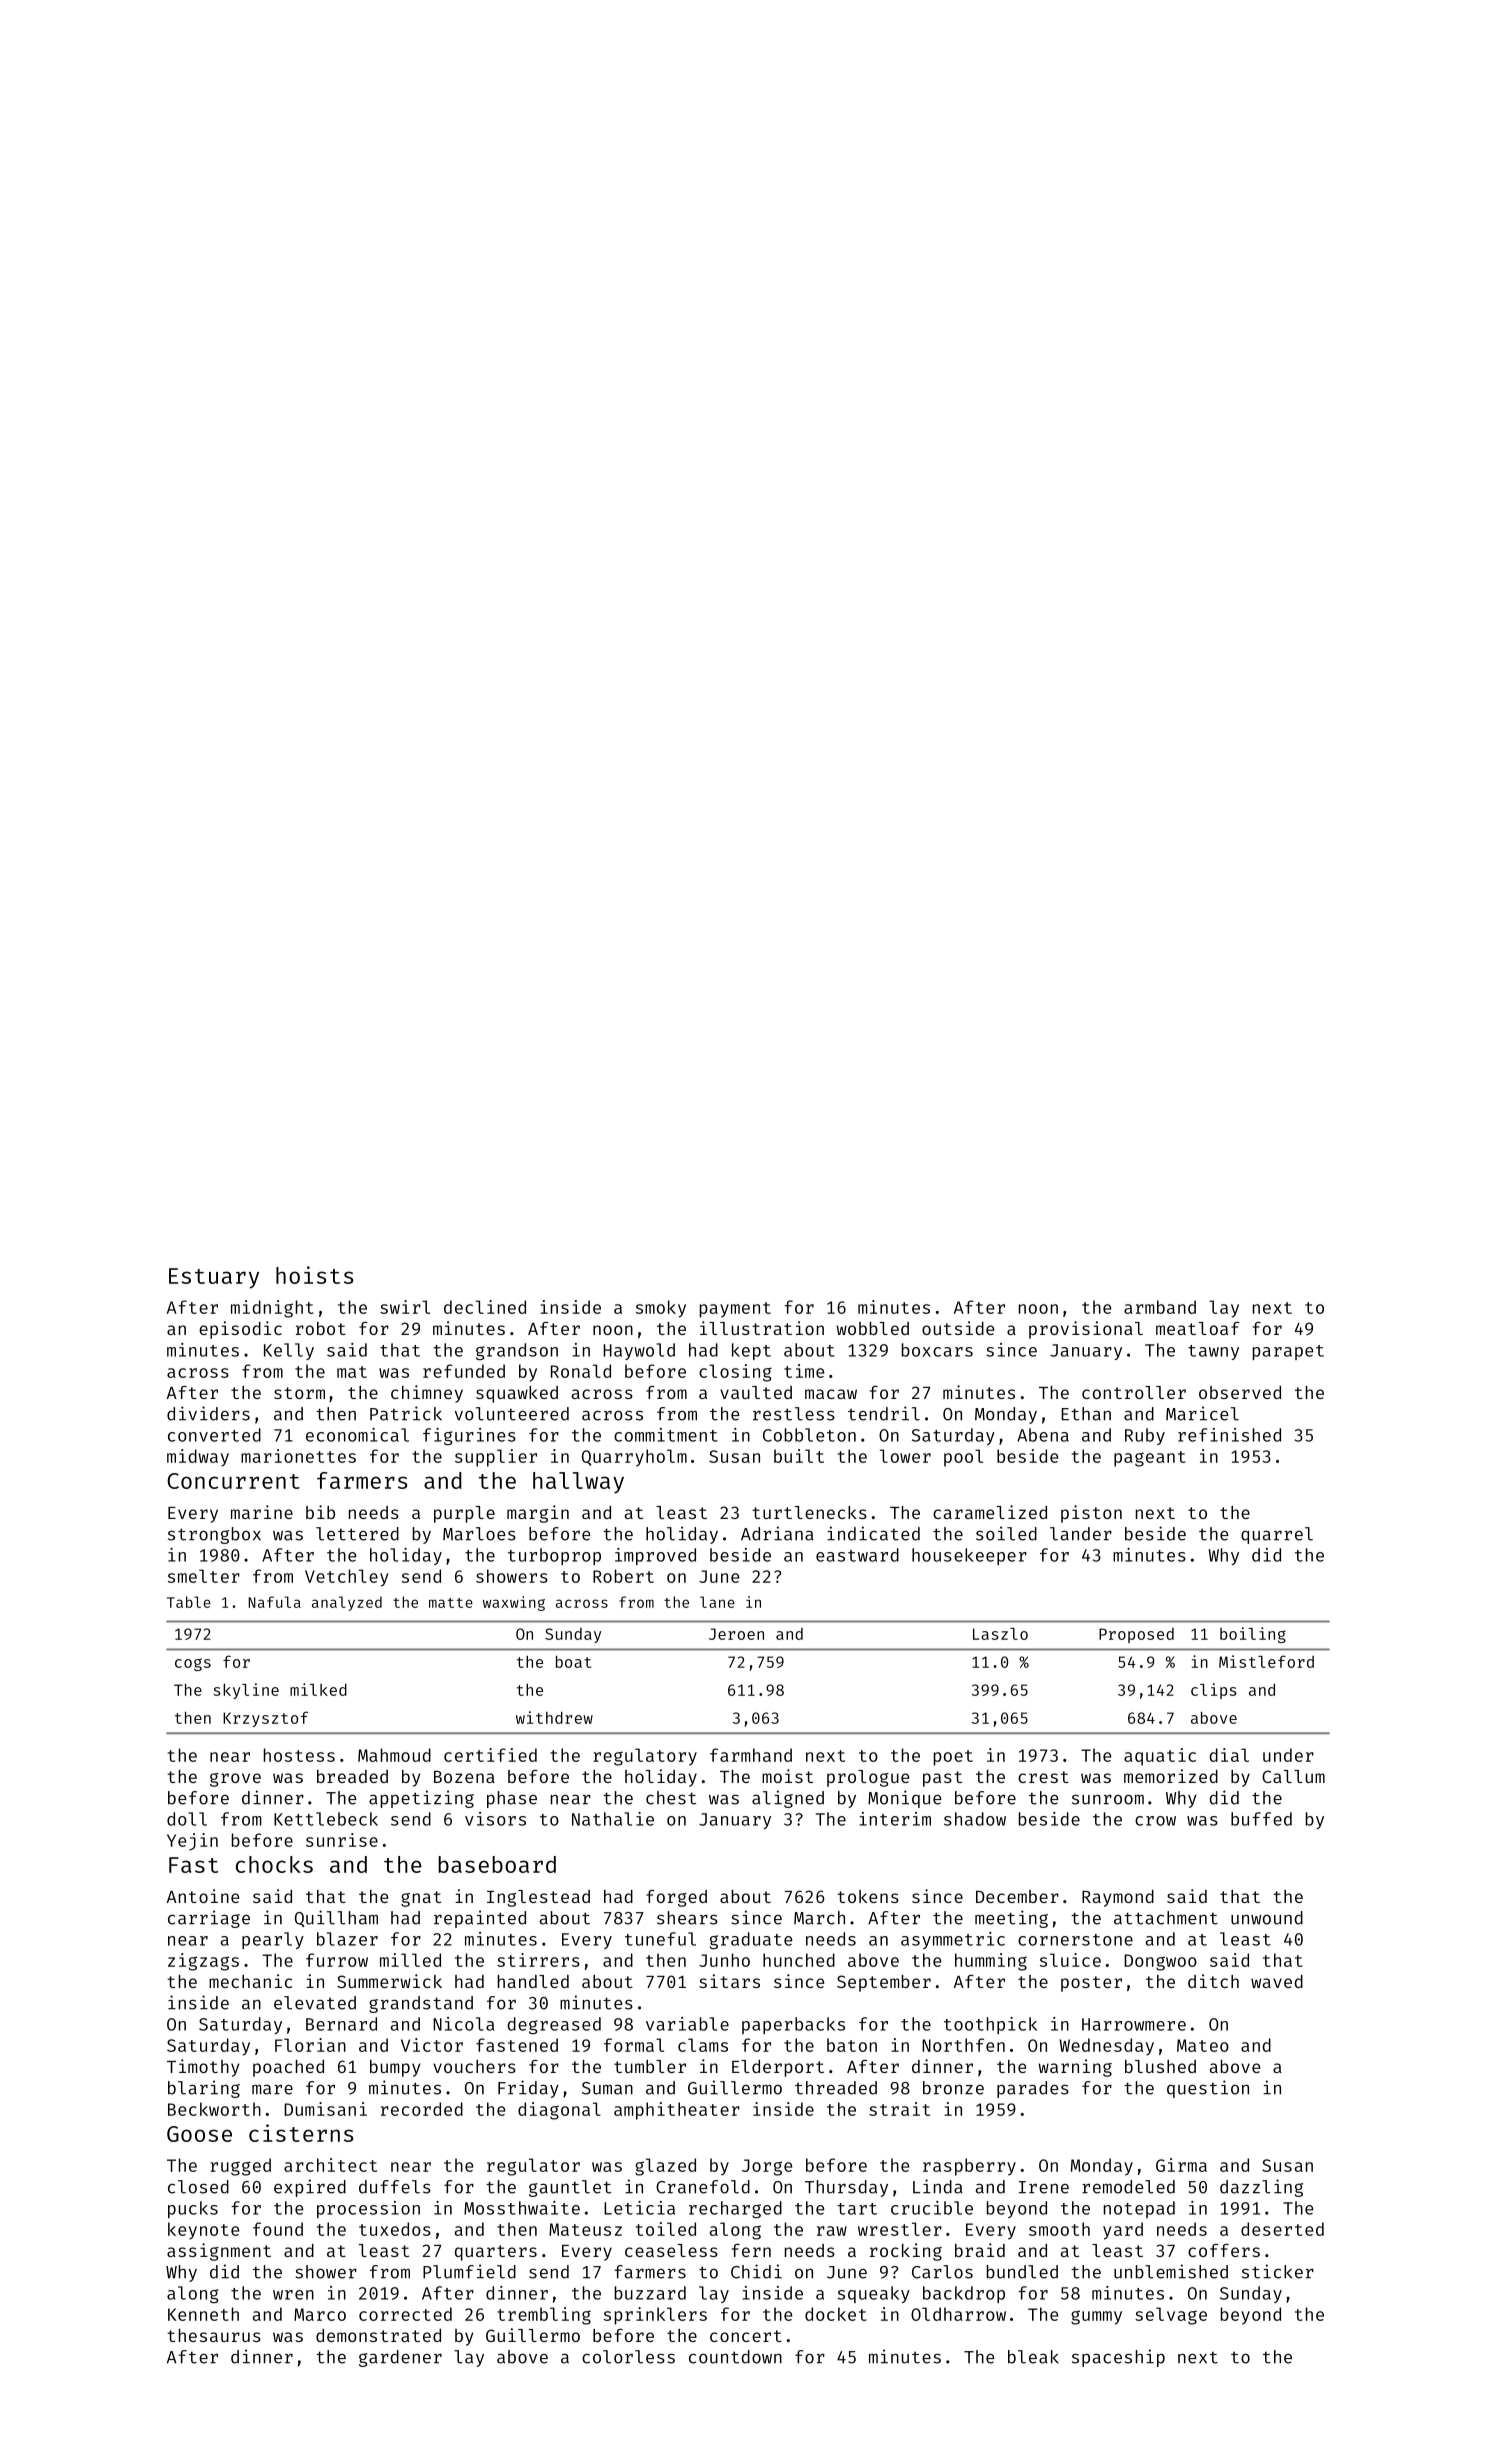 Image resolution: width=1496 pixels, height=2464 pixels. What do you see at coordinates (1155, 1821) in the screenshot?
I see `crow` at bounding box center [1155, 1821].
